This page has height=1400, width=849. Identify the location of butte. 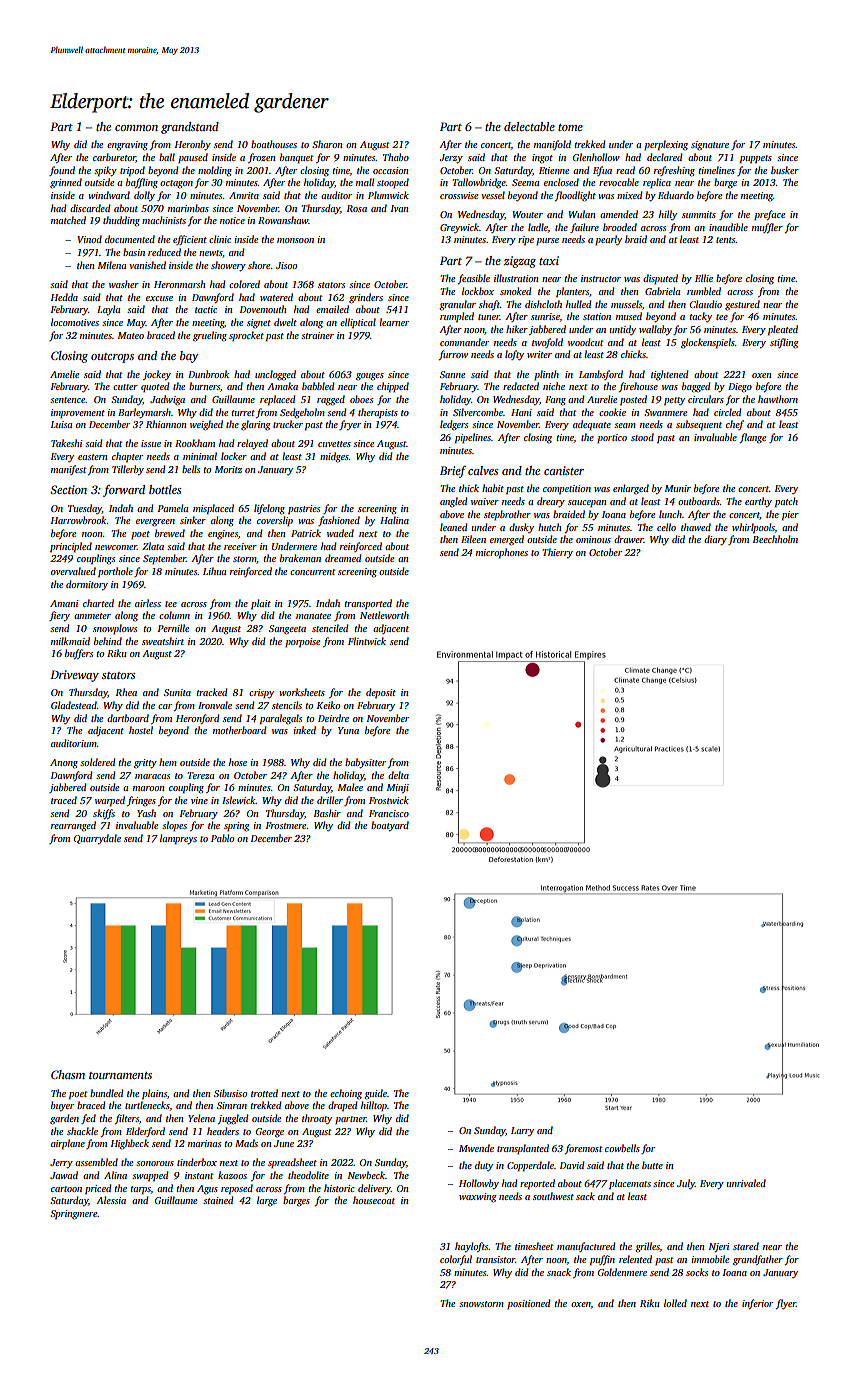
(652, 1165).
